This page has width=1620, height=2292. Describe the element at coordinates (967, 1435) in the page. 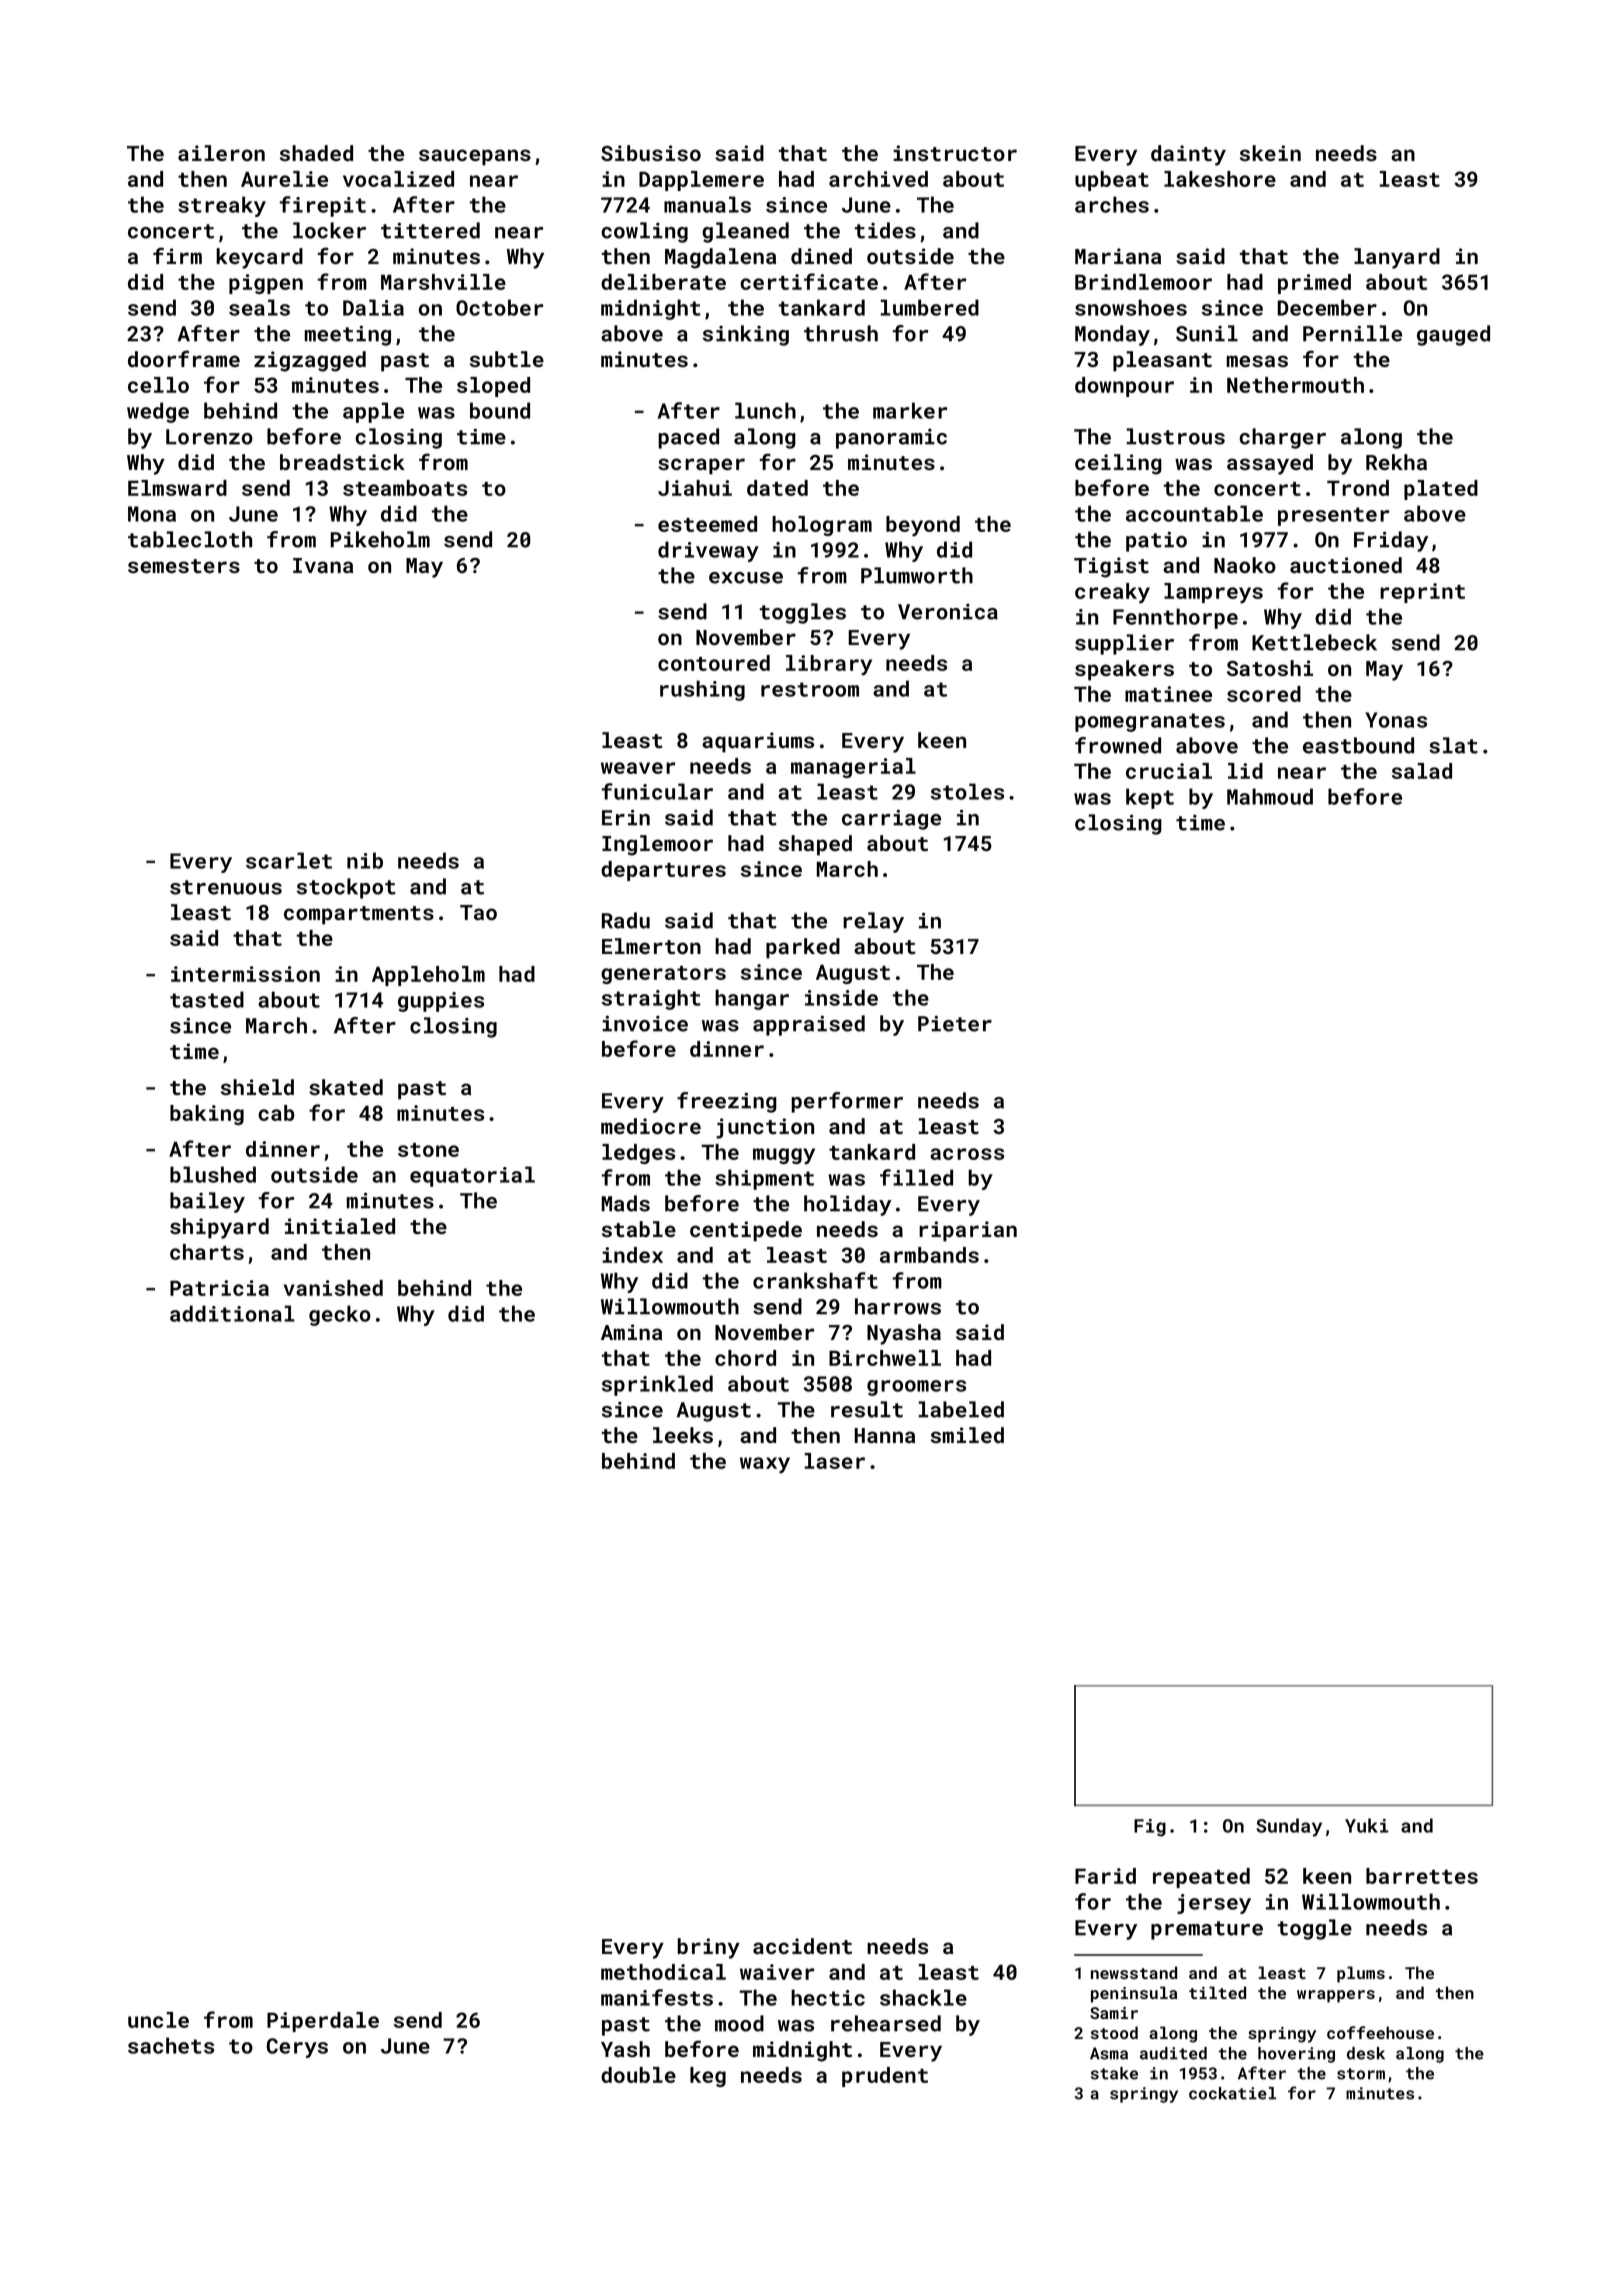

I see `smiled` at that location.
